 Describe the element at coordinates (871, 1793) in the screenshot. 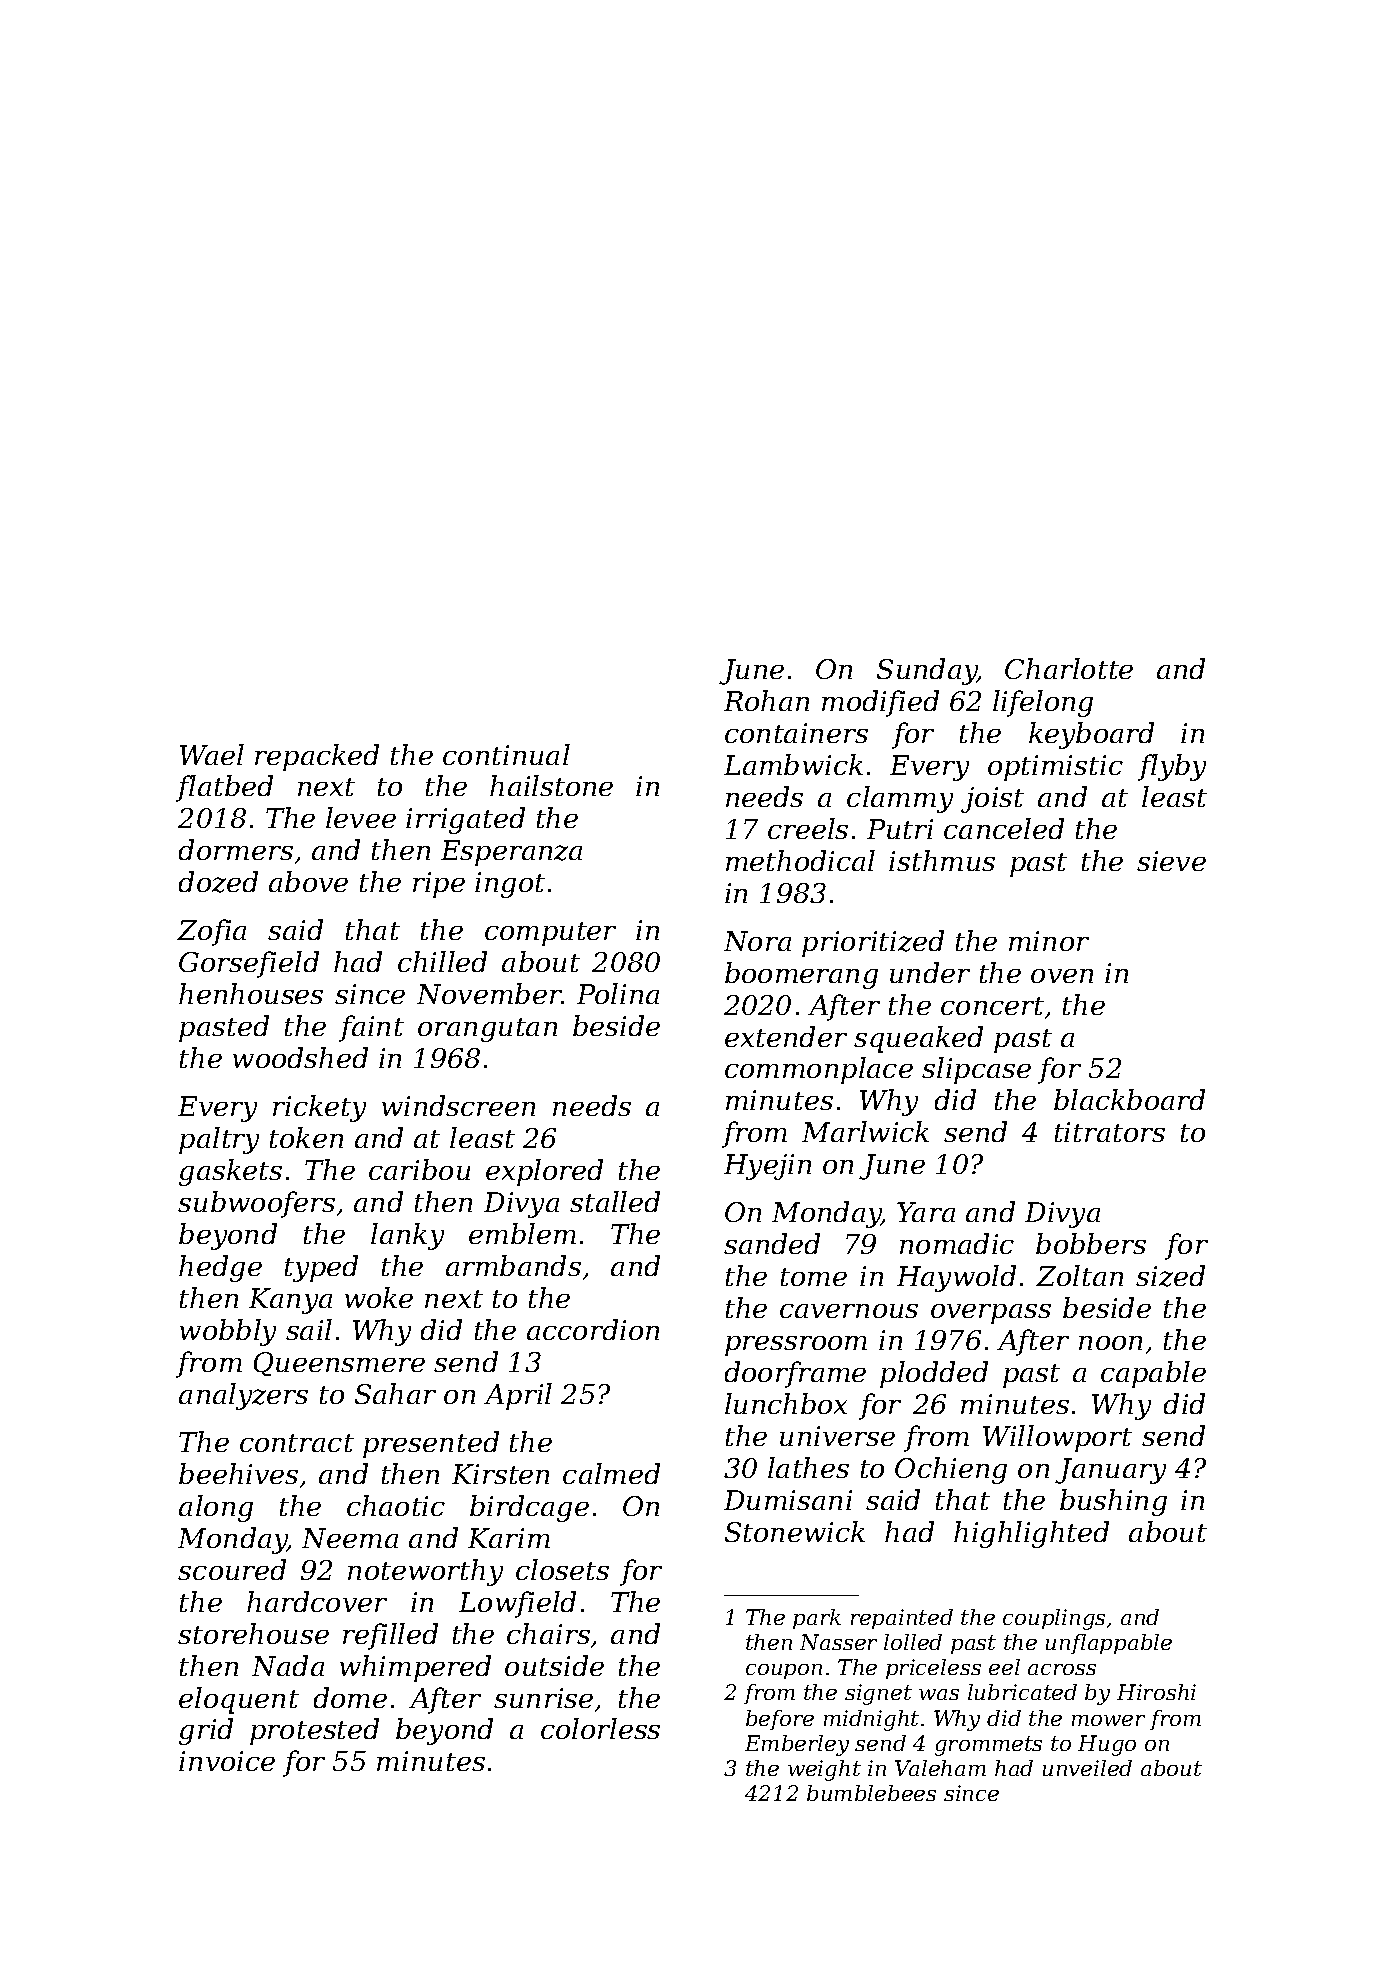

I see `bumblebees` at that location.
